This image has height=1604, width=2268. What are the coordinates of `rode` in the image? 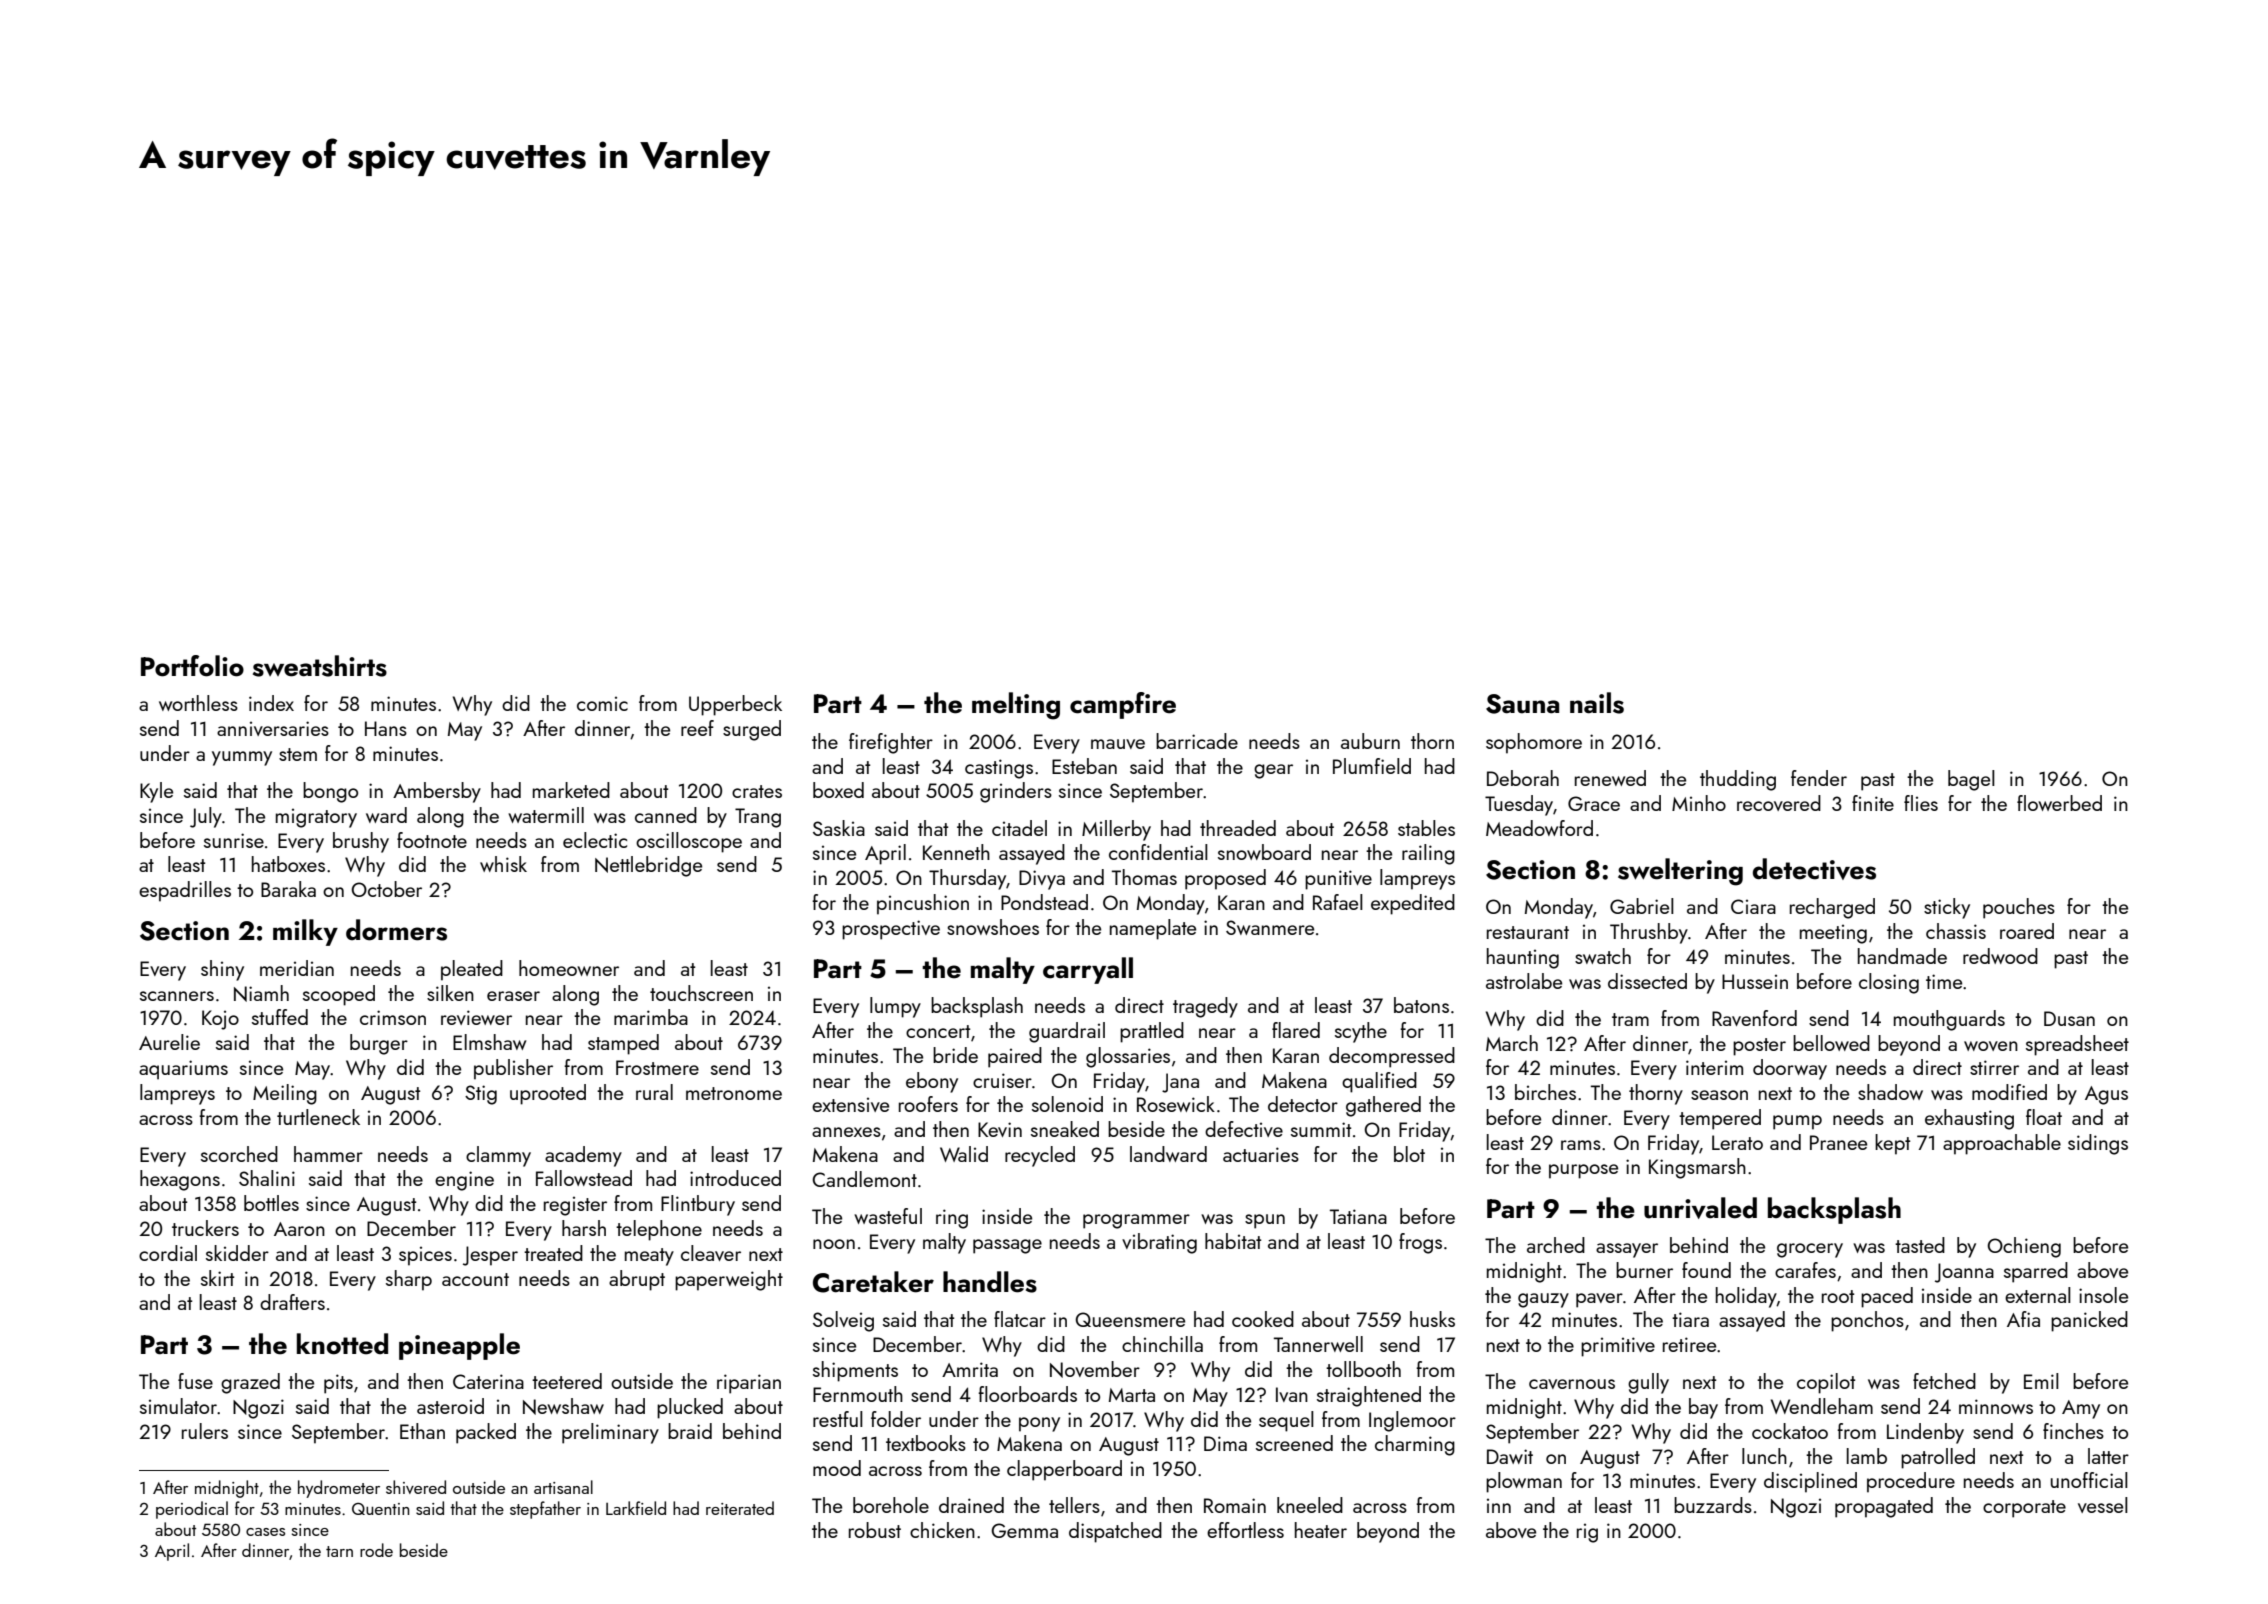 It's located at (376, 1550).
